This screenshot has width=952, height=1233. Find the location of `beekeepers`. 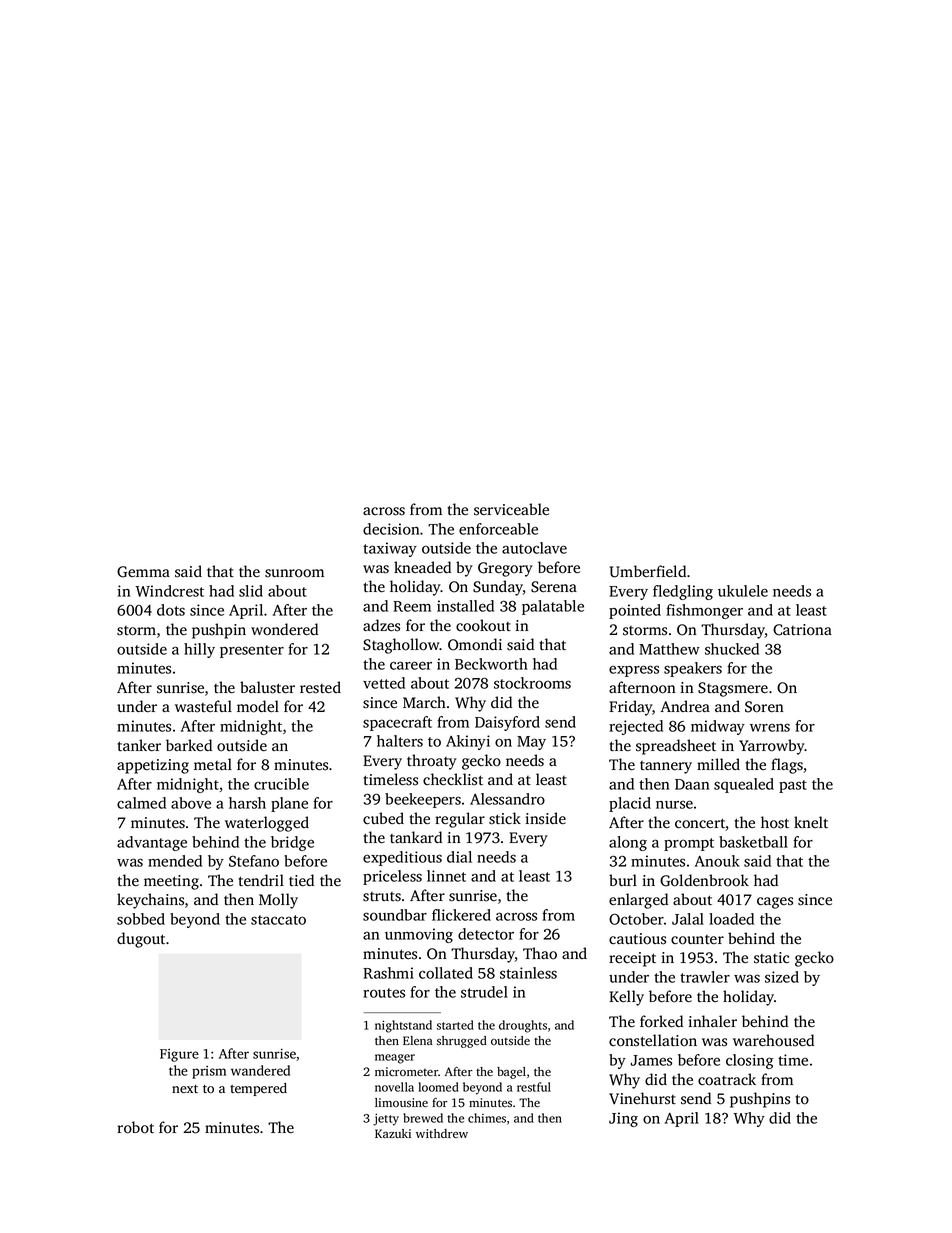

beekeepers is located at coordinates (423, 800).
